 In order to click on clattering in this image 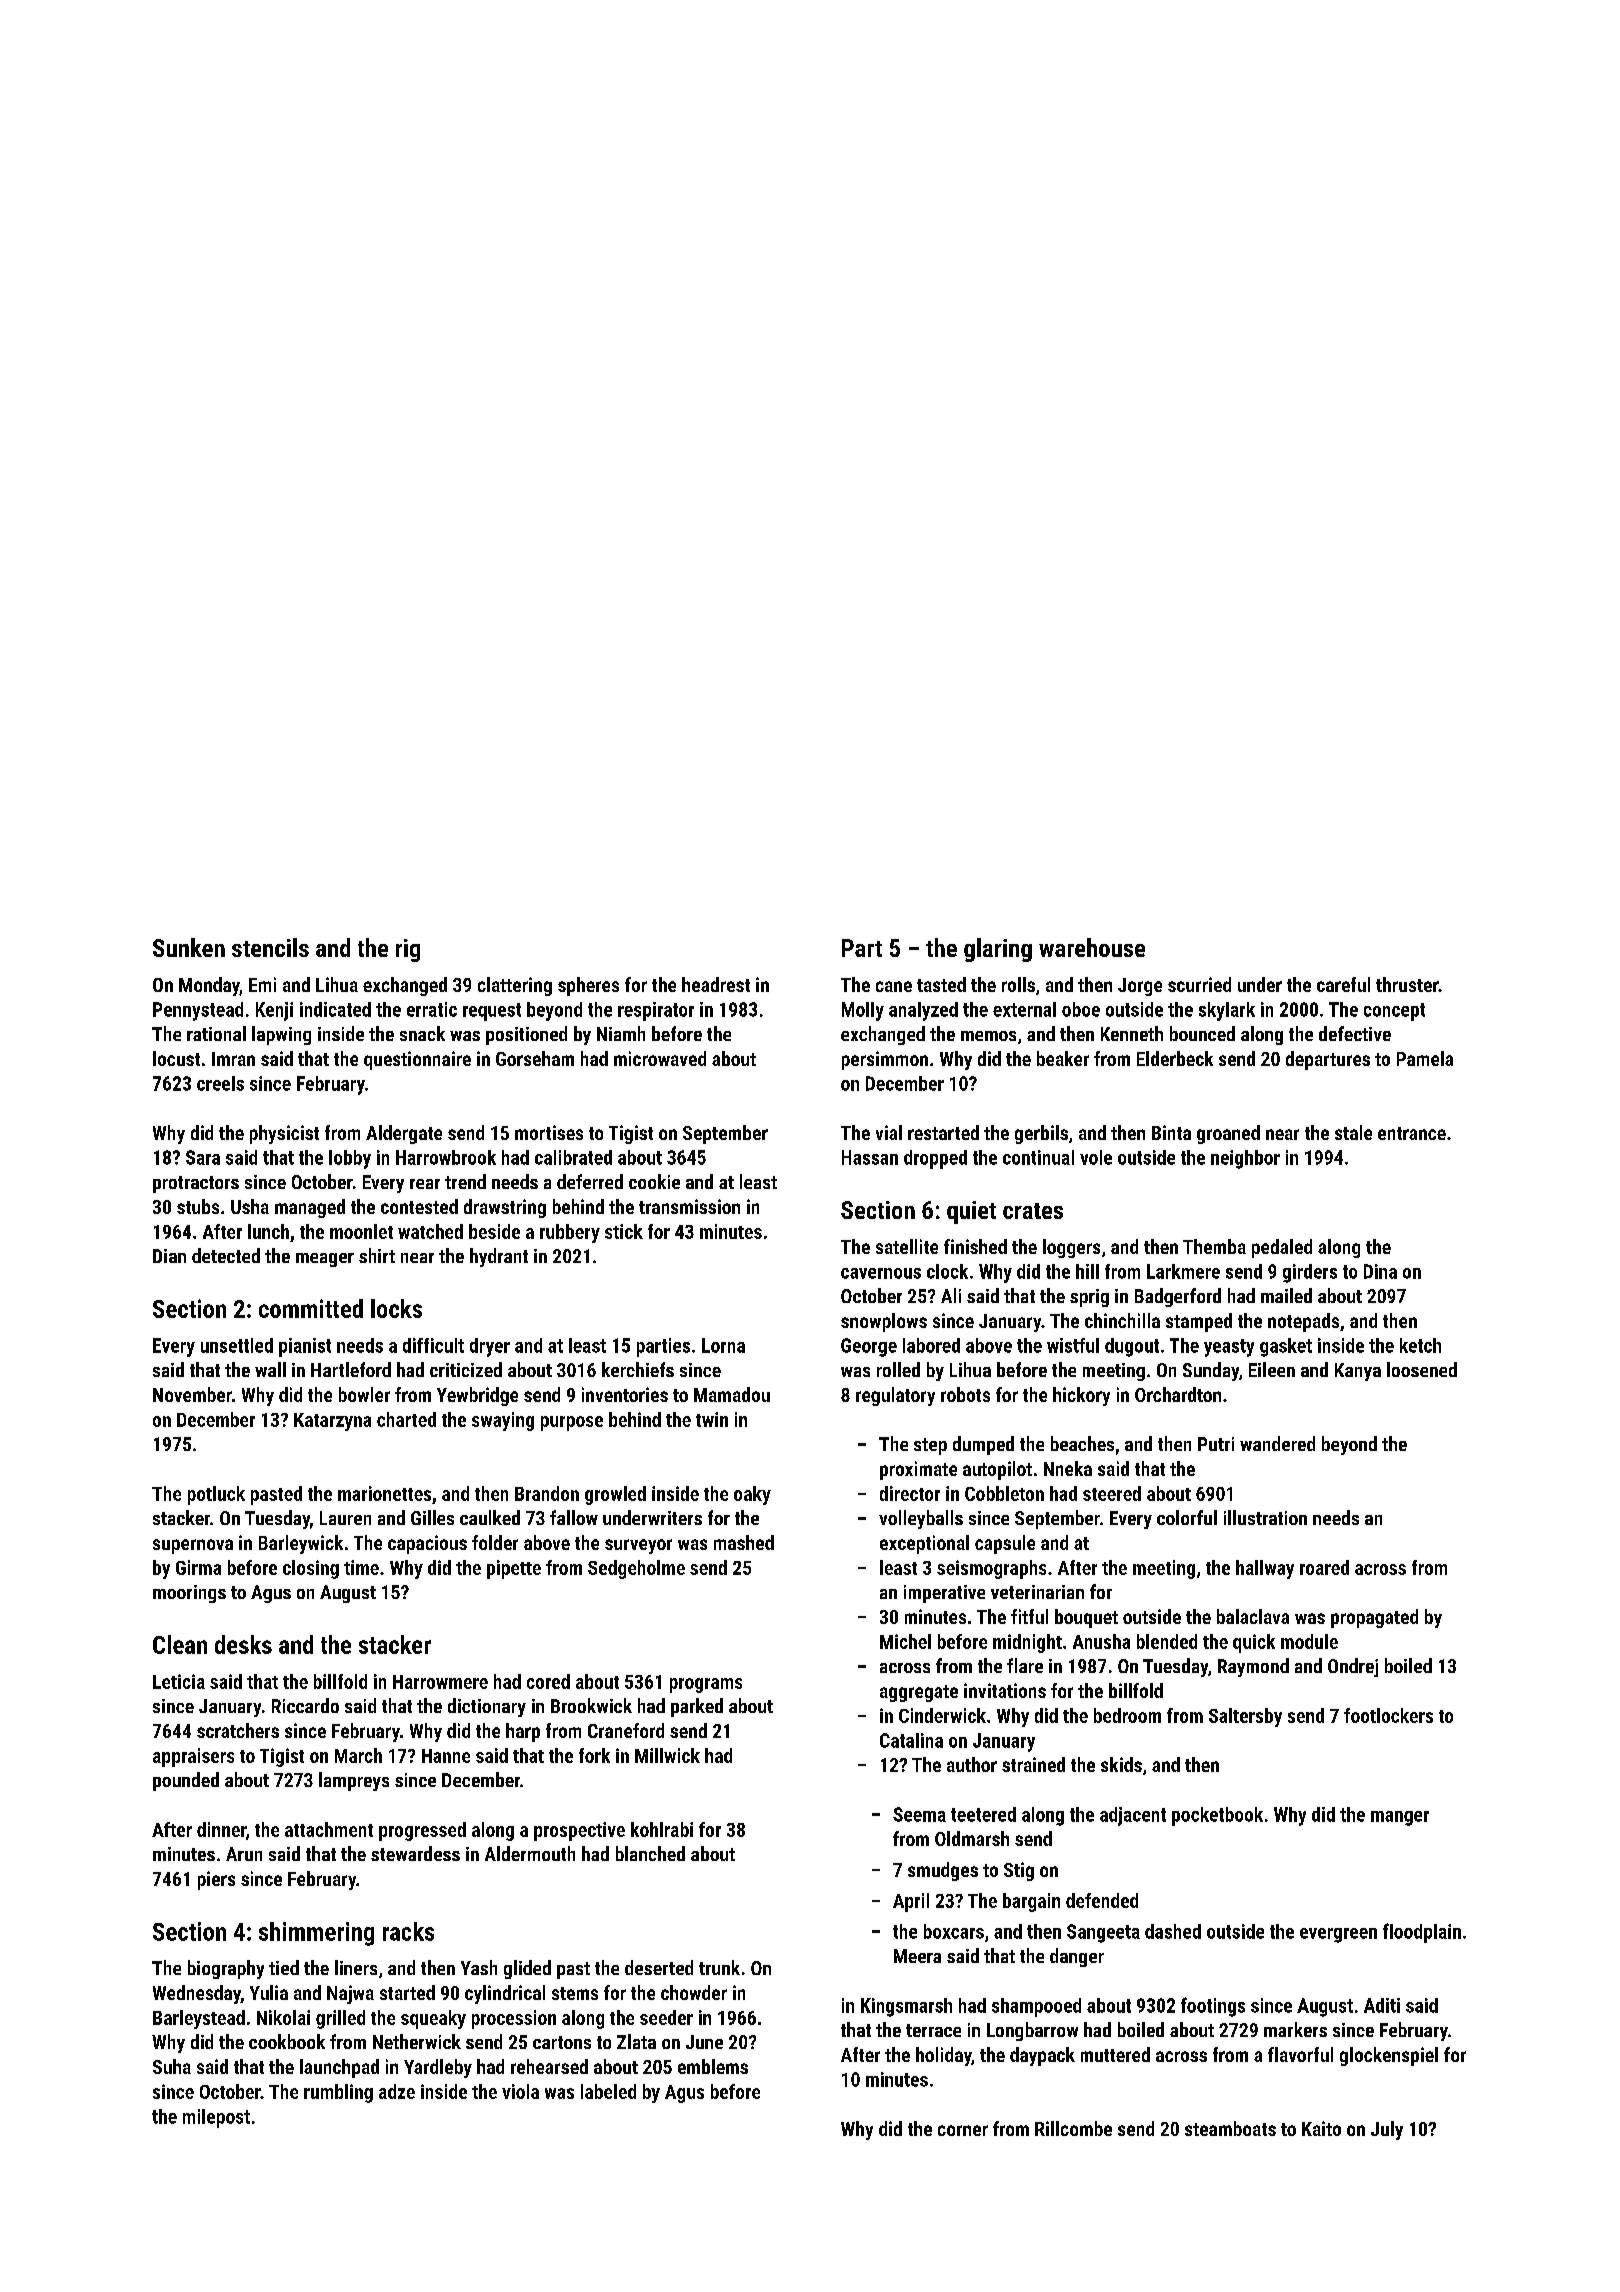, I will do `click(515, 986)`.
